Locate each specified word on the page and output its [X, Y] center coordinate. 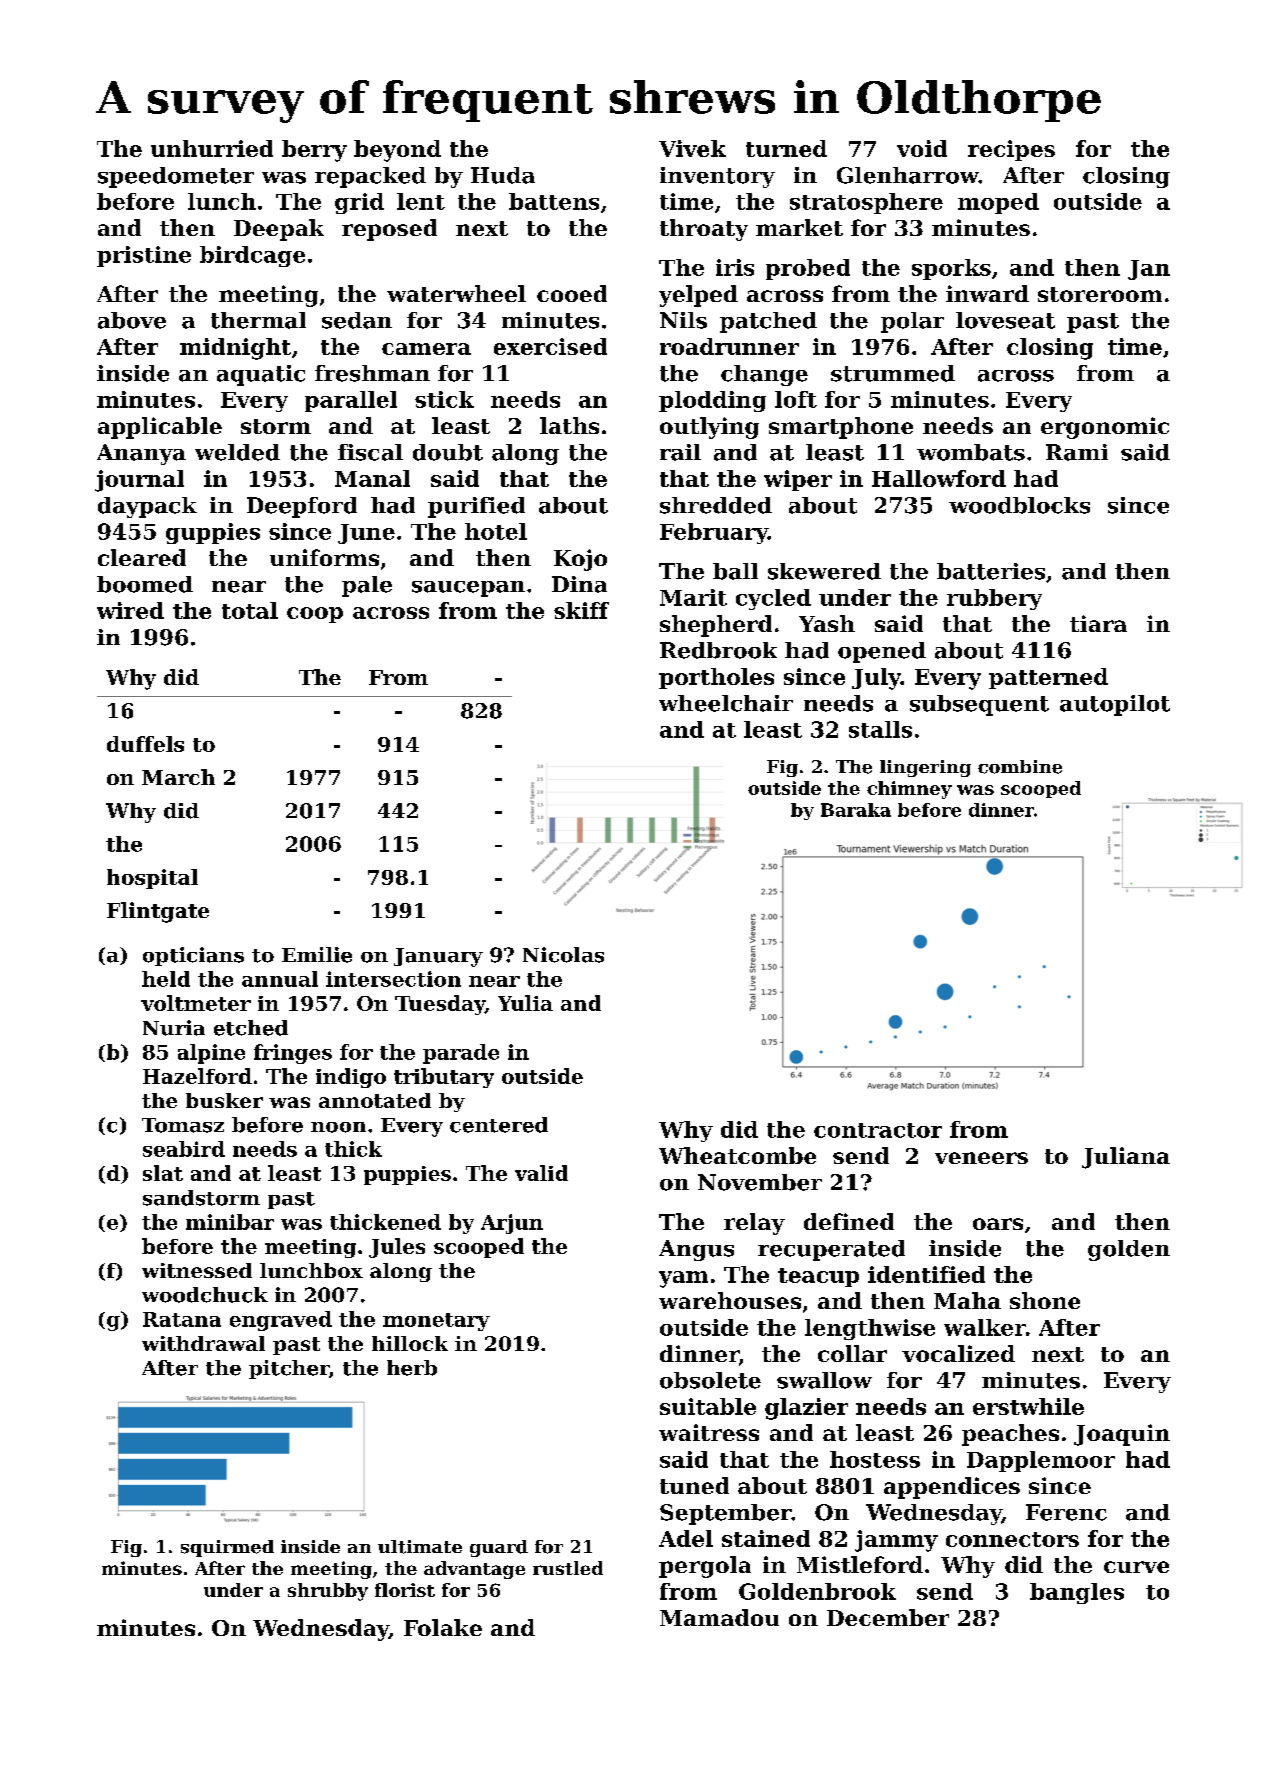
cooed [572, 293]
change [764, 375]
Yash [827, 623]
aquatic [261, 375]
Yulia [525, 1003]
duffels [145, 744]
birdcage [252, 256]
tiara [1098, 623]
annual [280, 979]
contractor [878, 1130]
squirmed [227, 1548]
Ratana [182, 1319]
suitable [708, 1406]
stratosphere [866, 203]
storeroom [1100, 294]
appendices [952, 1488]
